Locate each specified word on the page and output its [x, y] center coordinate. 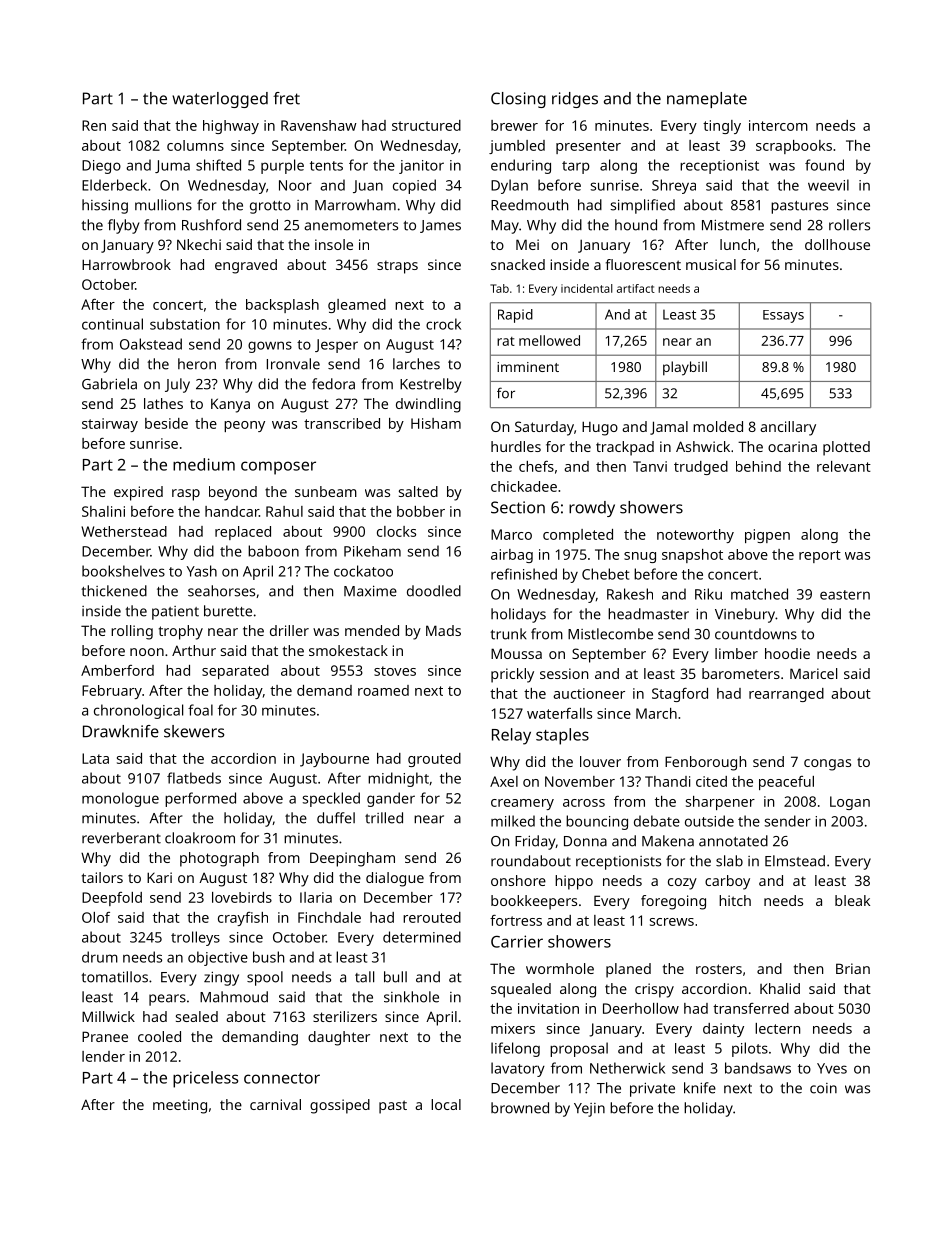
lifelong [515, 1049]
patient [175, 613]
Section [518, 507]
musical [711, 264]
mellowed [549, 340]
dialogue [395, 879]
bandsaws [758, 1068]
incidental [587, 288]
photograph [219, 859]
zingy [221, 978]
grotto [270, 207]
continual [112, 324]
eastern [845, 595]
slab [729, 861]
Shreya [674, 186]
